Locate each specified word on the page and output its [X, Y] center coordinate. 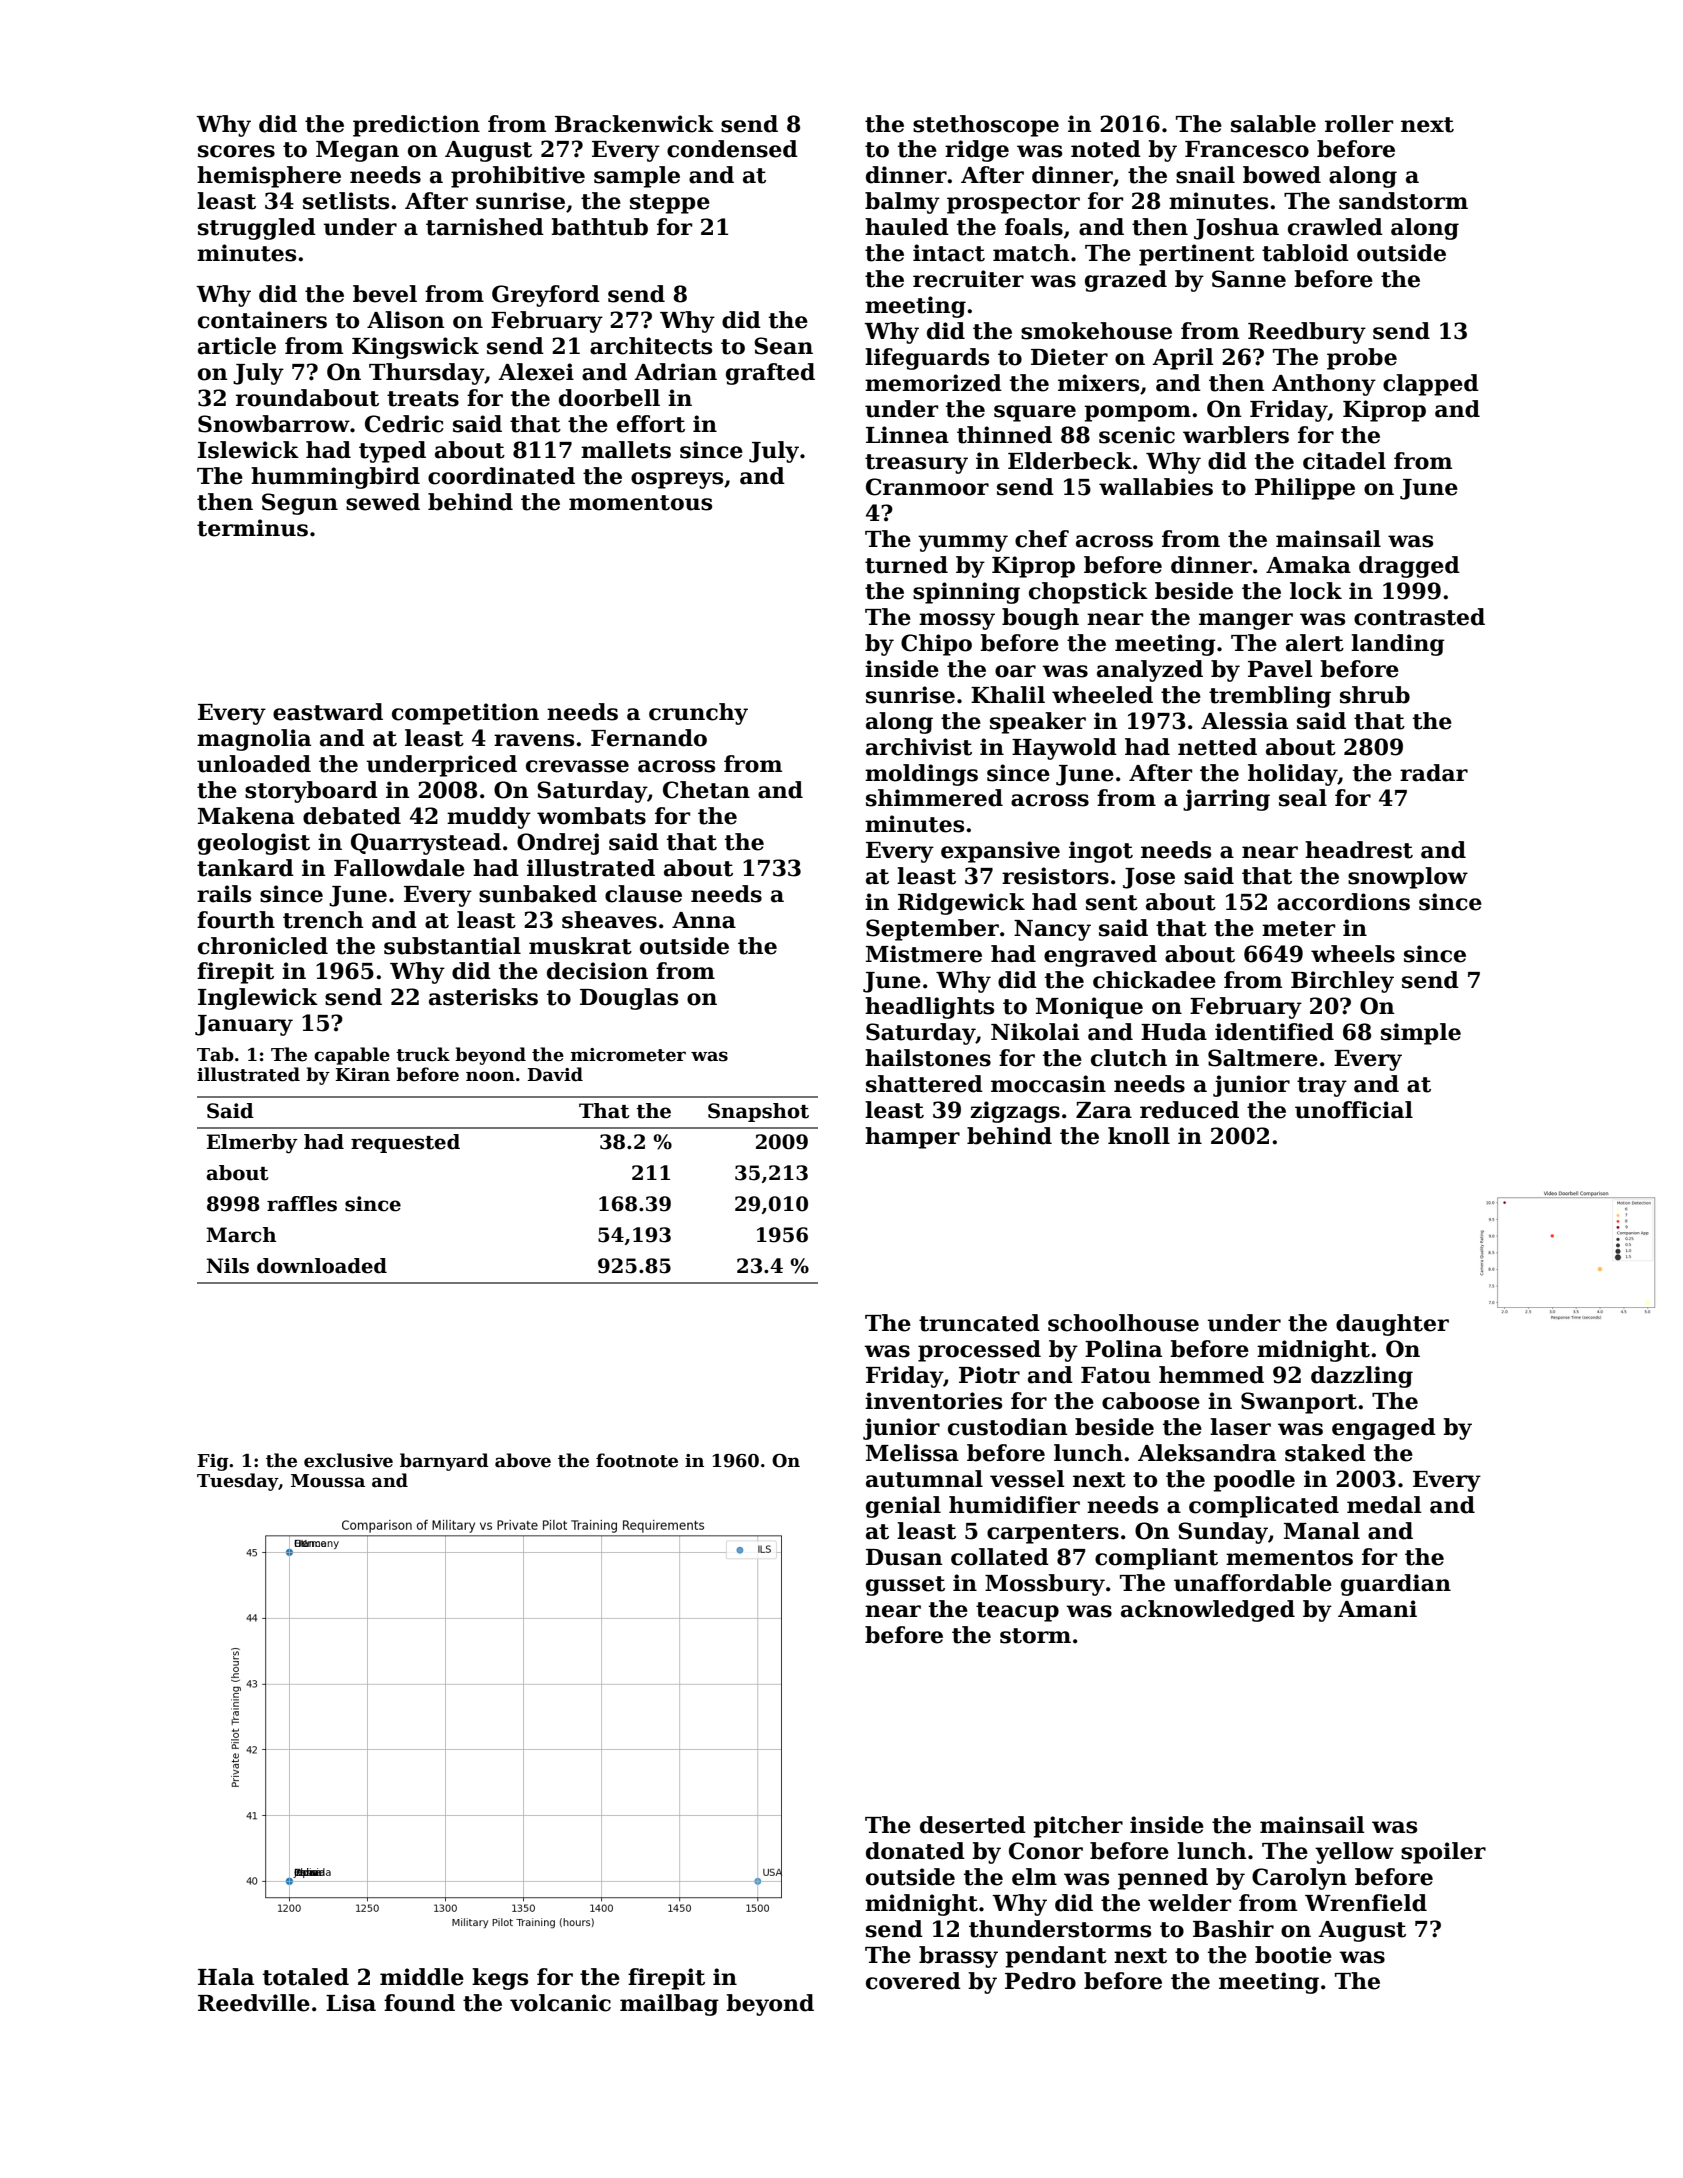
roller [1359, 124]
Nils [228, 1266]
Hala [226, 1977]
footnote [637, 1460]
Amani [1377, 1609]
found [419, 2003]
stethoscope [986, 126]
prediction [416, 126]
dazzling [1362, 1377]
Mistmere [924, 954]
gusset [905, 1586]
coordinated [501, 476]
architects [651, 346]
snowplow [1408, 878]
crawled [1335, 227]
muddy [489, 818]
